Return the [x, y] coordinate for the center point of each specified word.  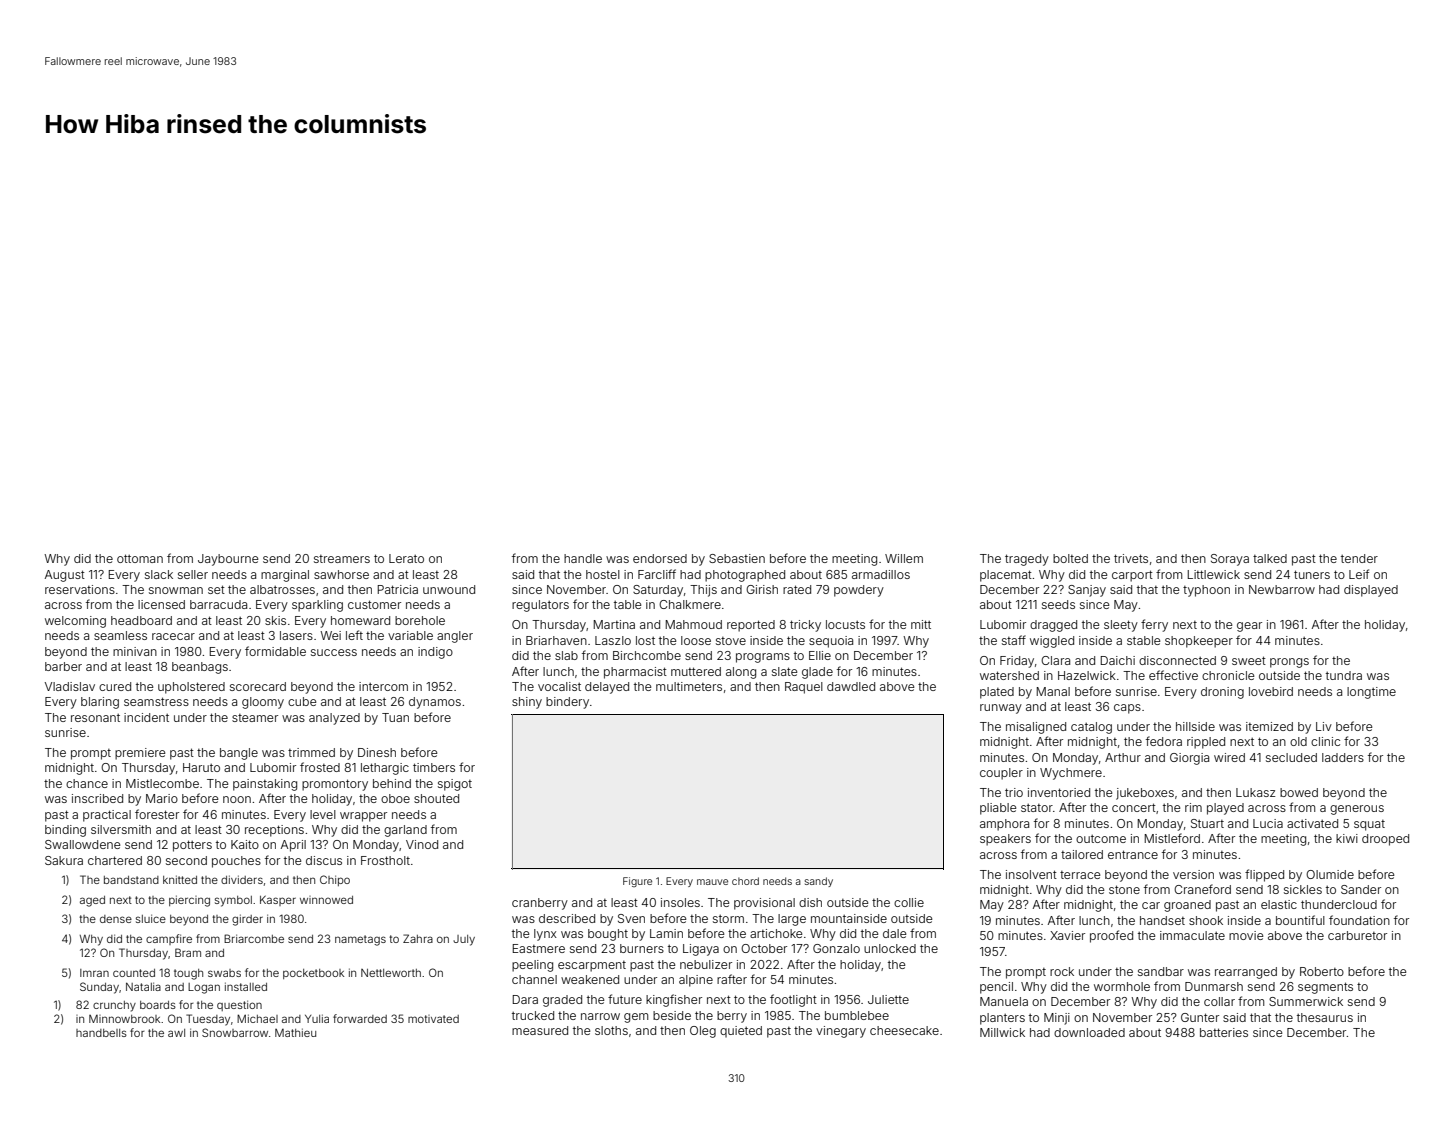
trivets [1131, 558]
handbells [101, 1033]
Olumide [1330, 874]
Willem [904, 558]
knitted [180, 879]
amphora [1004, 825]
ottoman [140, 558]
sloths [611, 1030]
